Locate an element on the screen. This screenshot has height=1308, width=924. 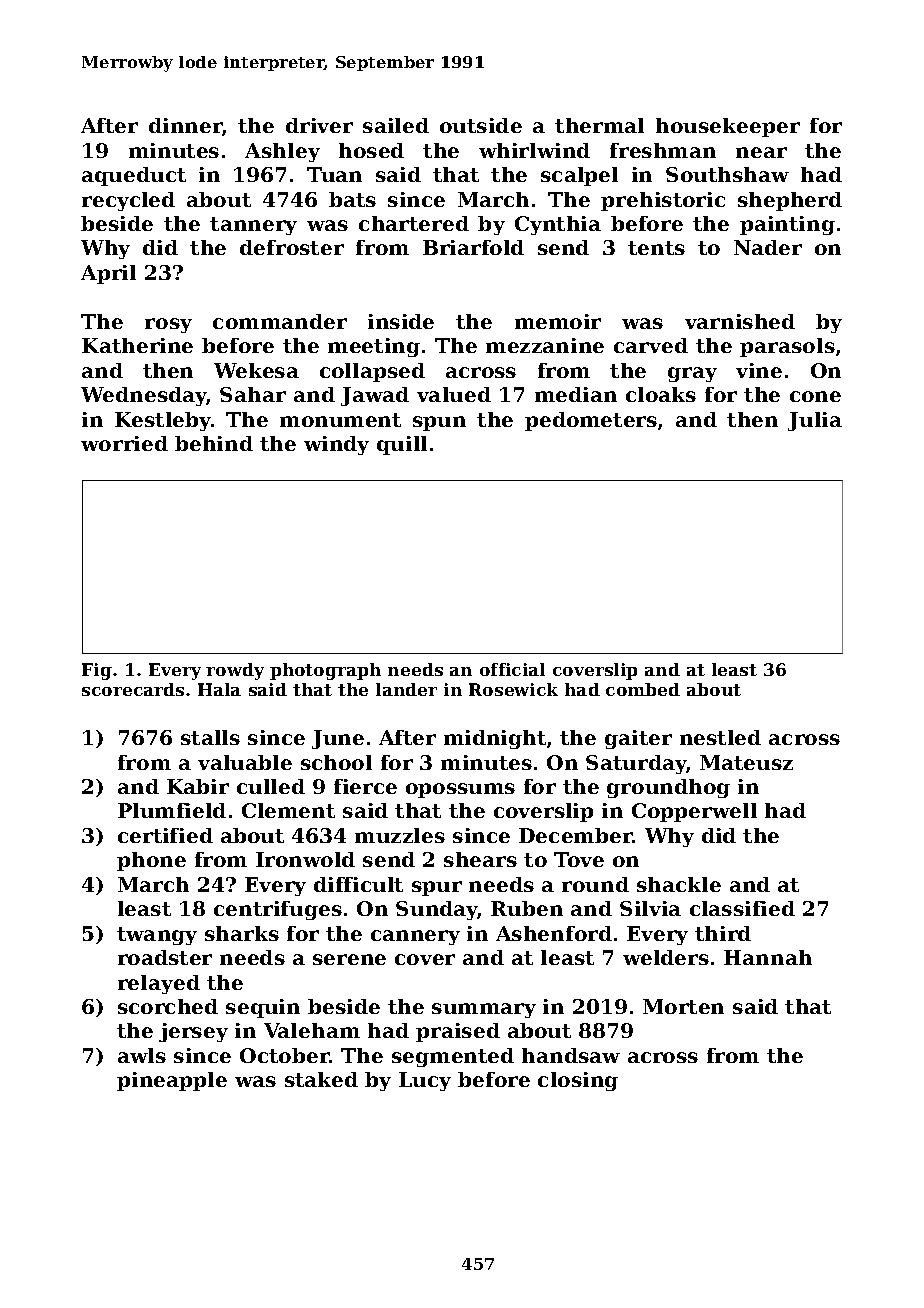
December is located at coordinates (576, 835).
